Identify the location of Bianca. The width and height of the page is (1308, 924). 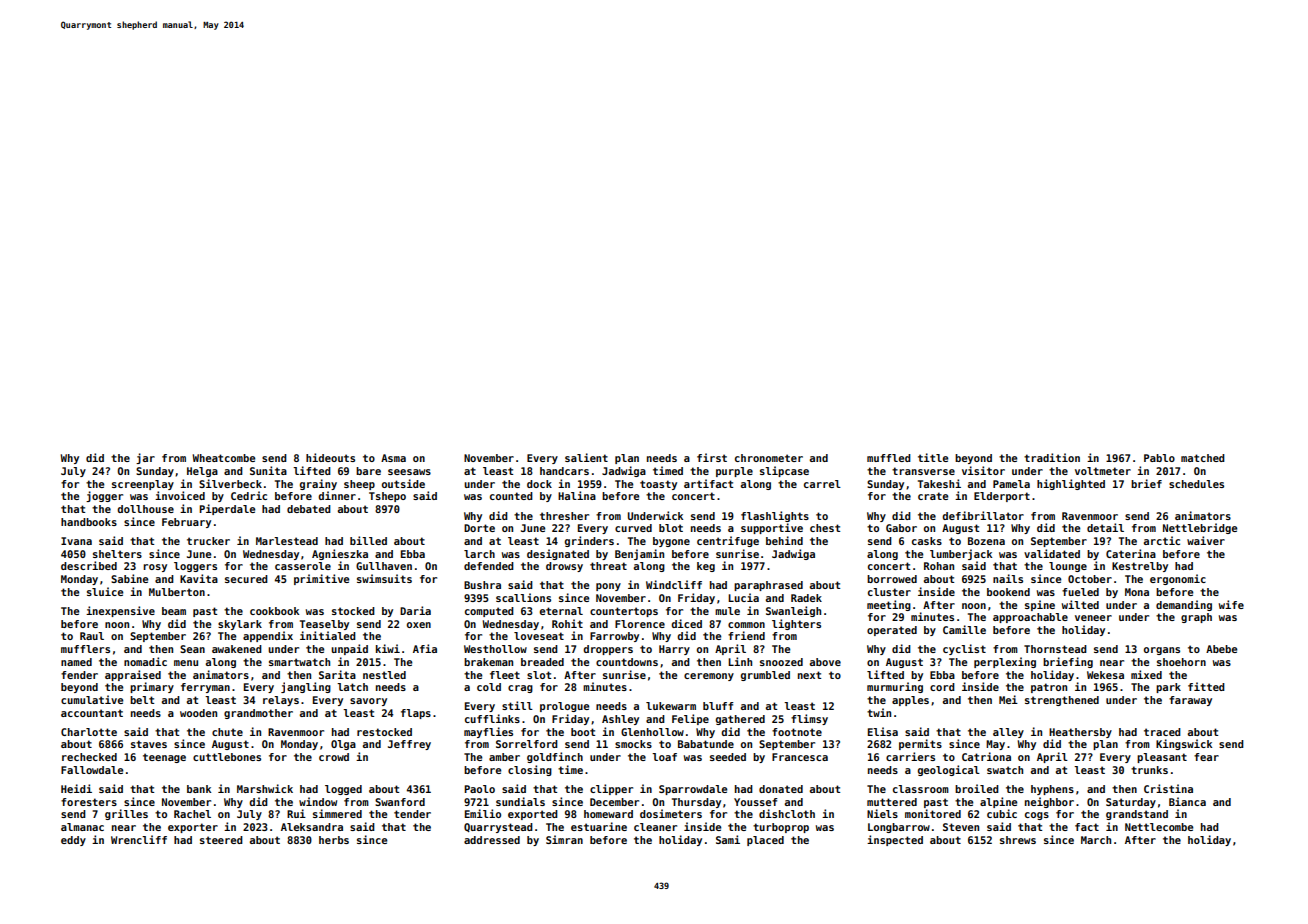
(1187, 801).
